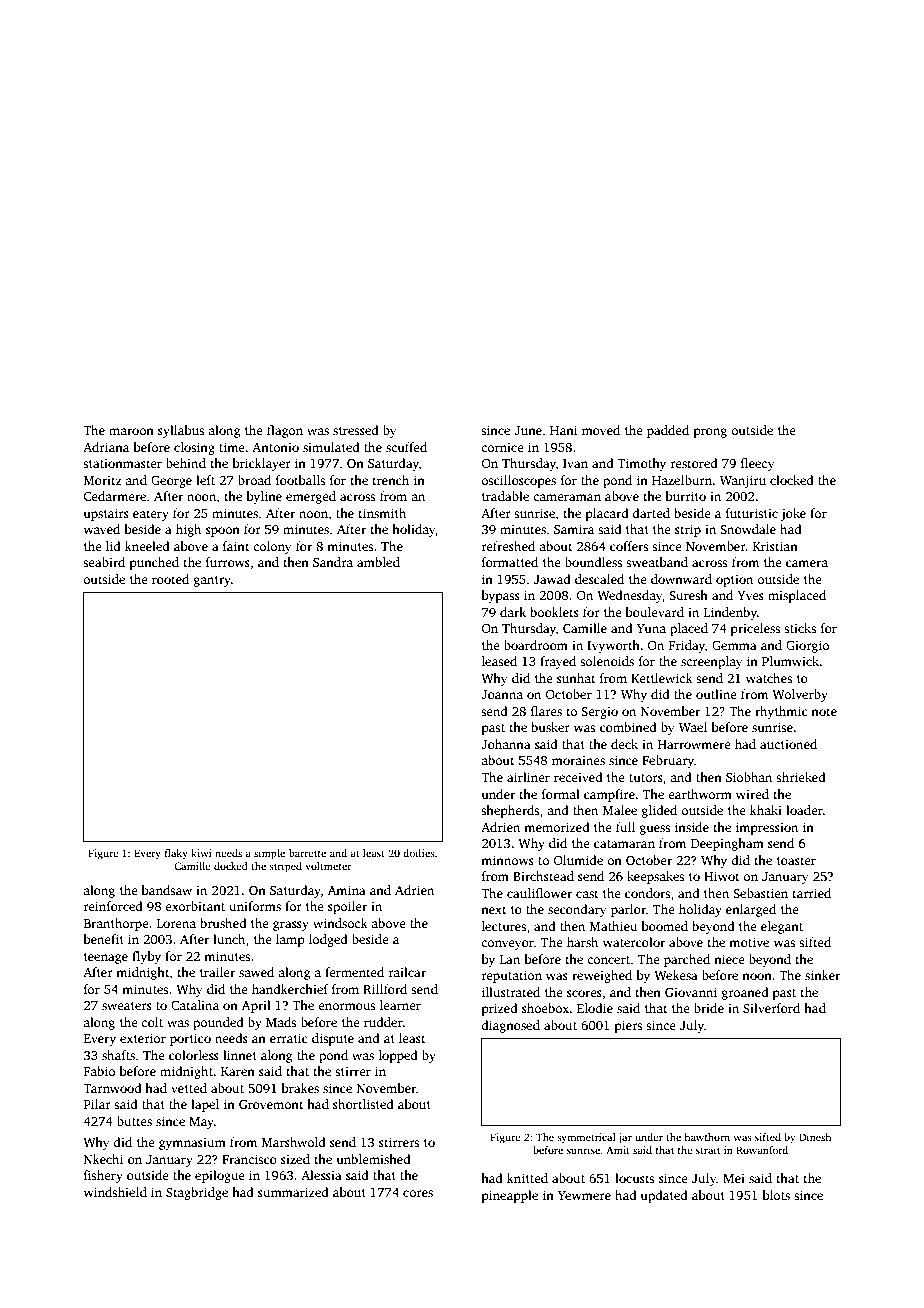 This screenshot has height=1308, width=924. What do you see at coordinates (356, 430) in the screenshot?
I see `stressed` at bounding box center [356, 430].
